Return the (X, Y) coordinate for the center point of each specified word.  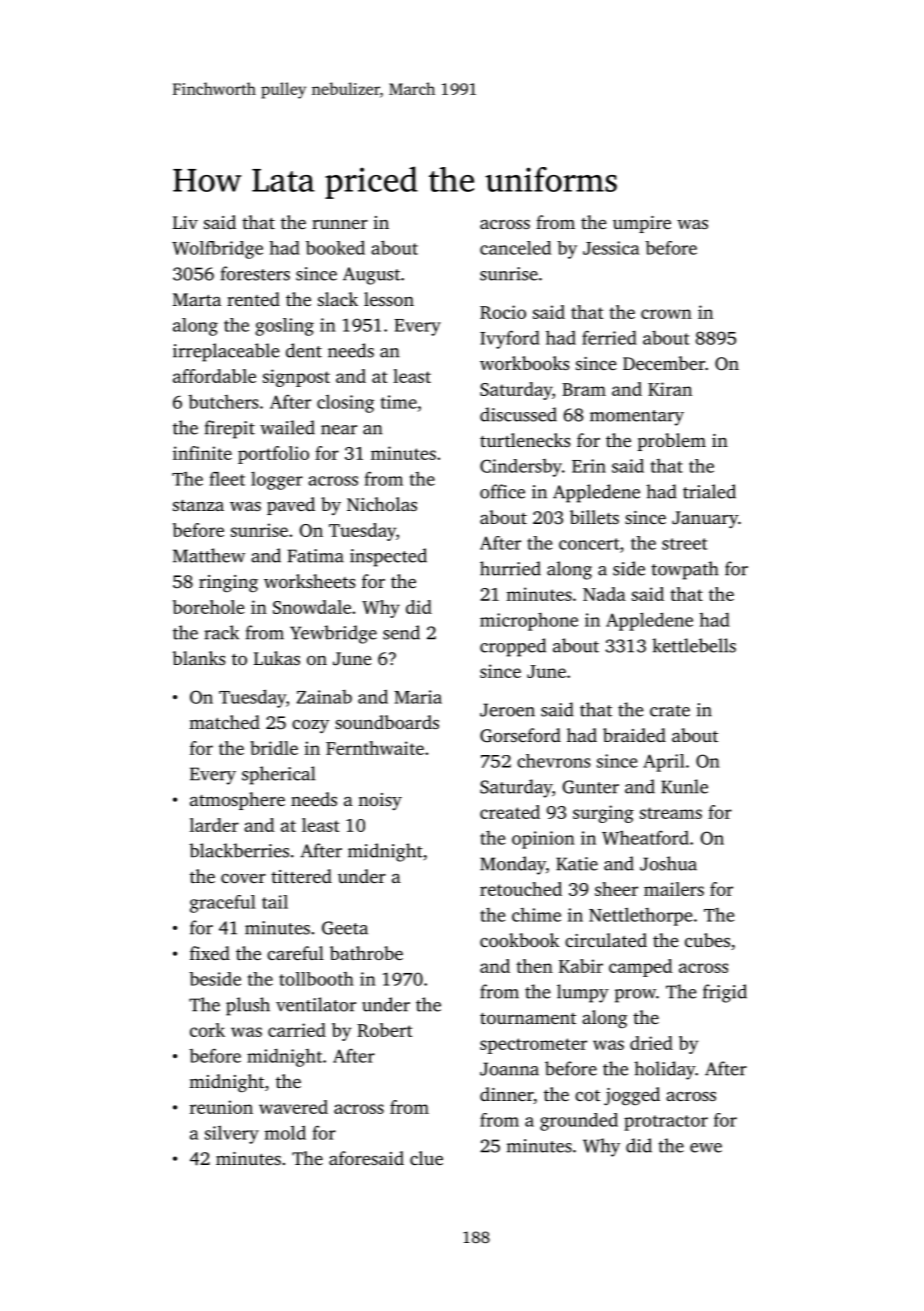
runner (340, 224)
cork (207, 1030)
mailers (674, 889)
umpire (642, 224)
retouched (521, 889)
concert (589, 544)
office (502, 491)
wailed (287, 427)
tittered (301, 876)
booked (335, 247)
